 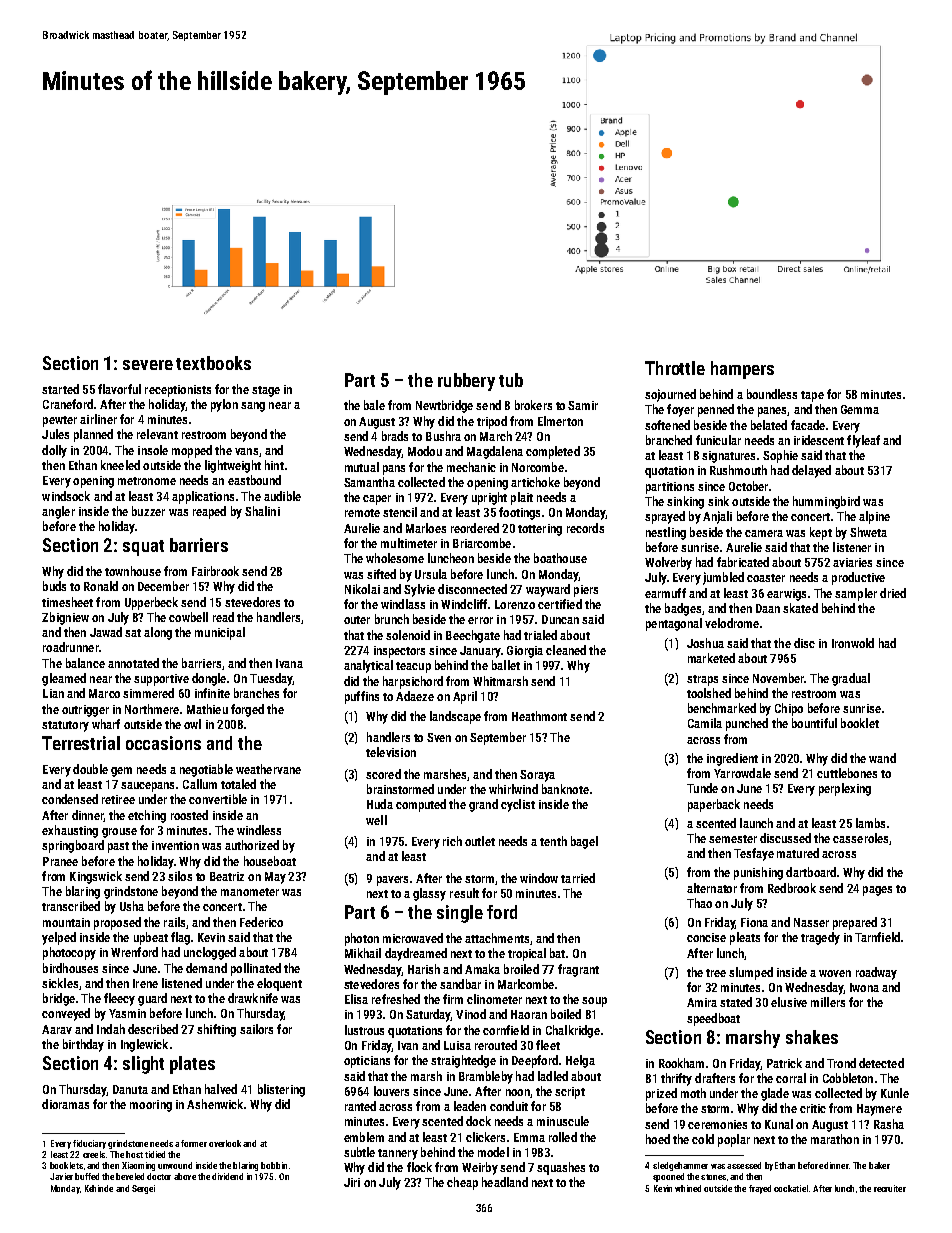 What do you see at coordinates (65, 726) in the screenshot?
I see `statutory` at bounding box center [65, 726].
